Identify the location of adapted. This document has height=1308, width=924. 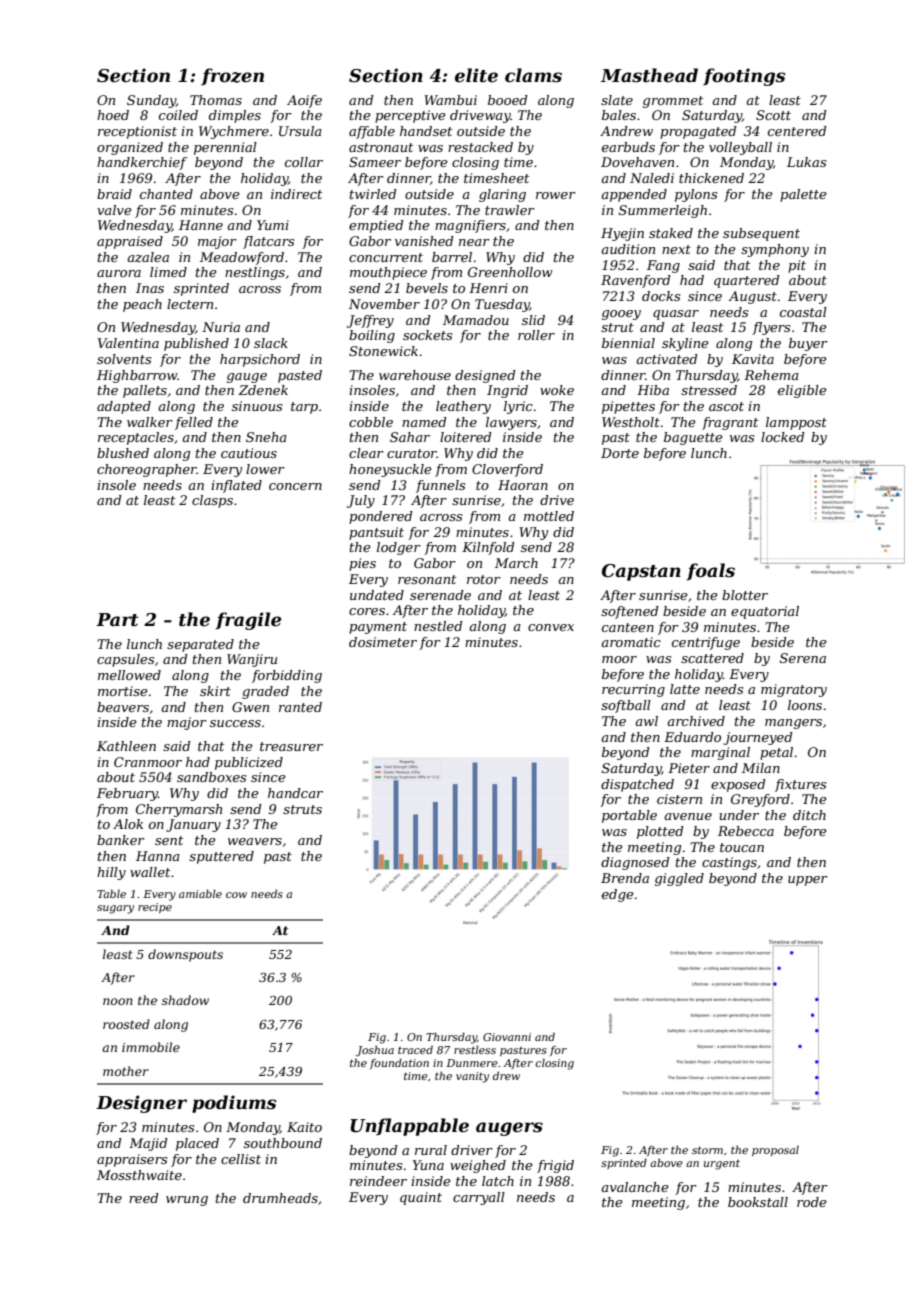
(124, 407).
